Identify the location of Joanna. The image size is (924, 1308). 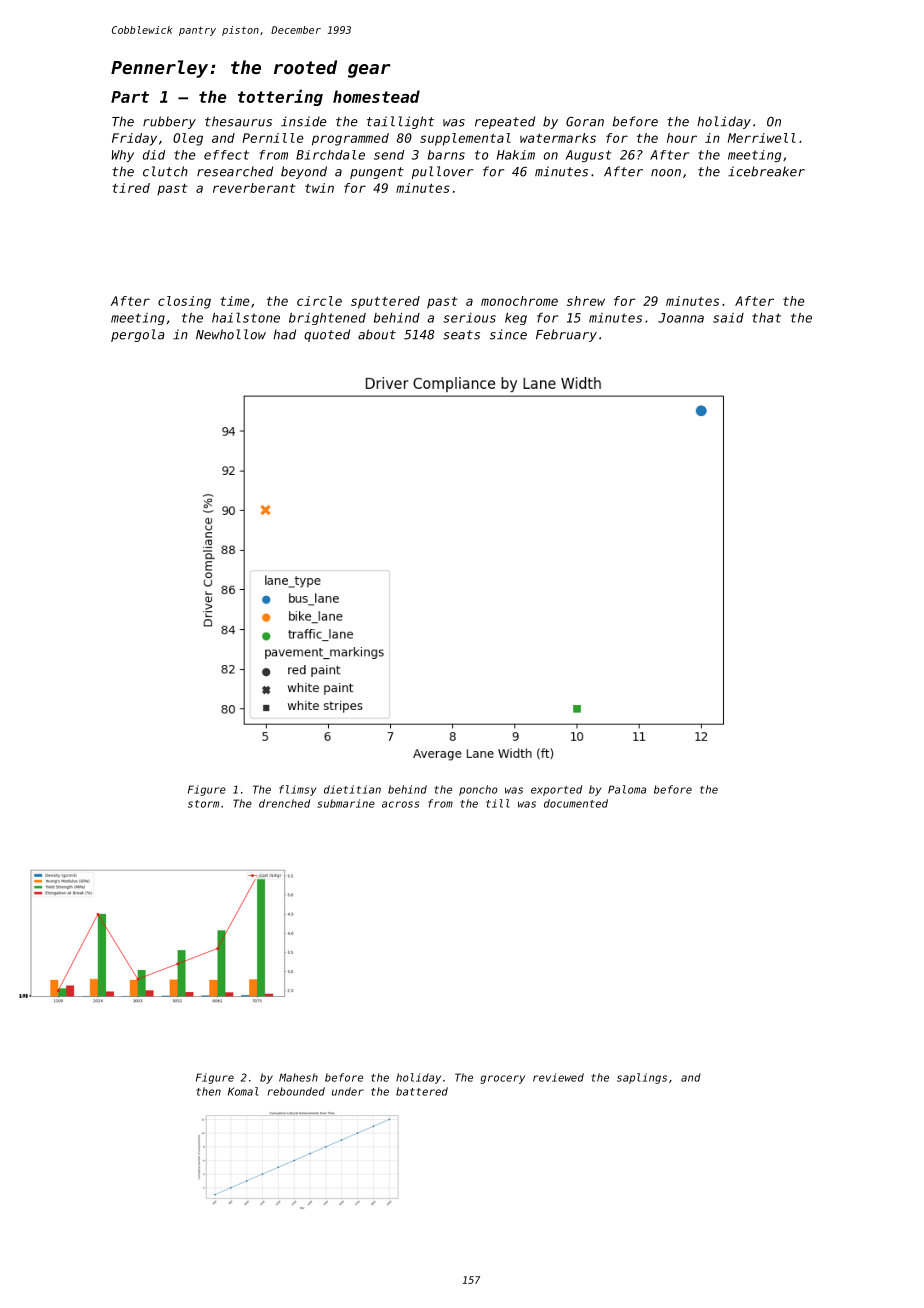
(681, 318).
